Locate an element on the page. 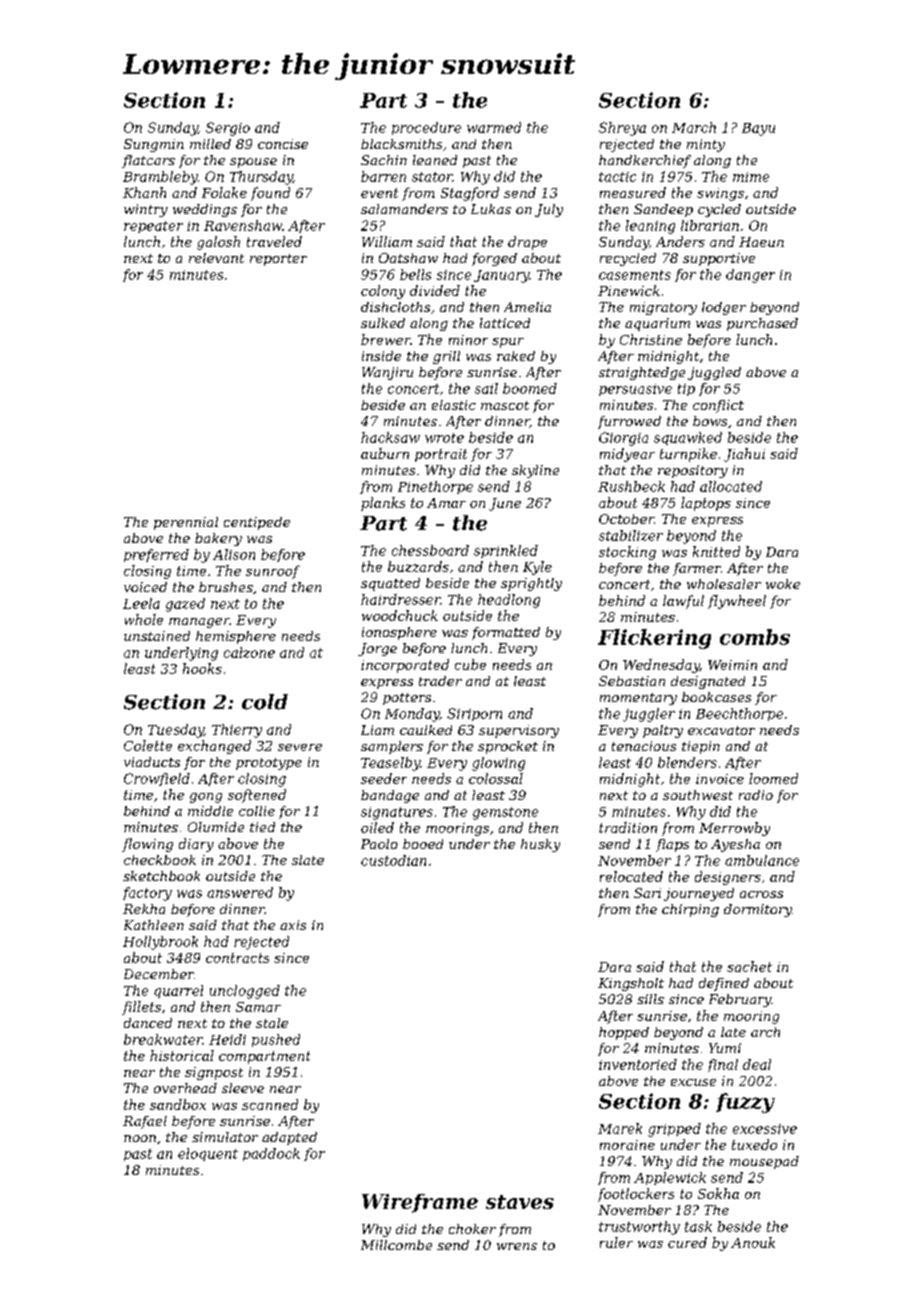 This image has width=924, height=1308. Sungmin is located at coordinates (154, 145).
